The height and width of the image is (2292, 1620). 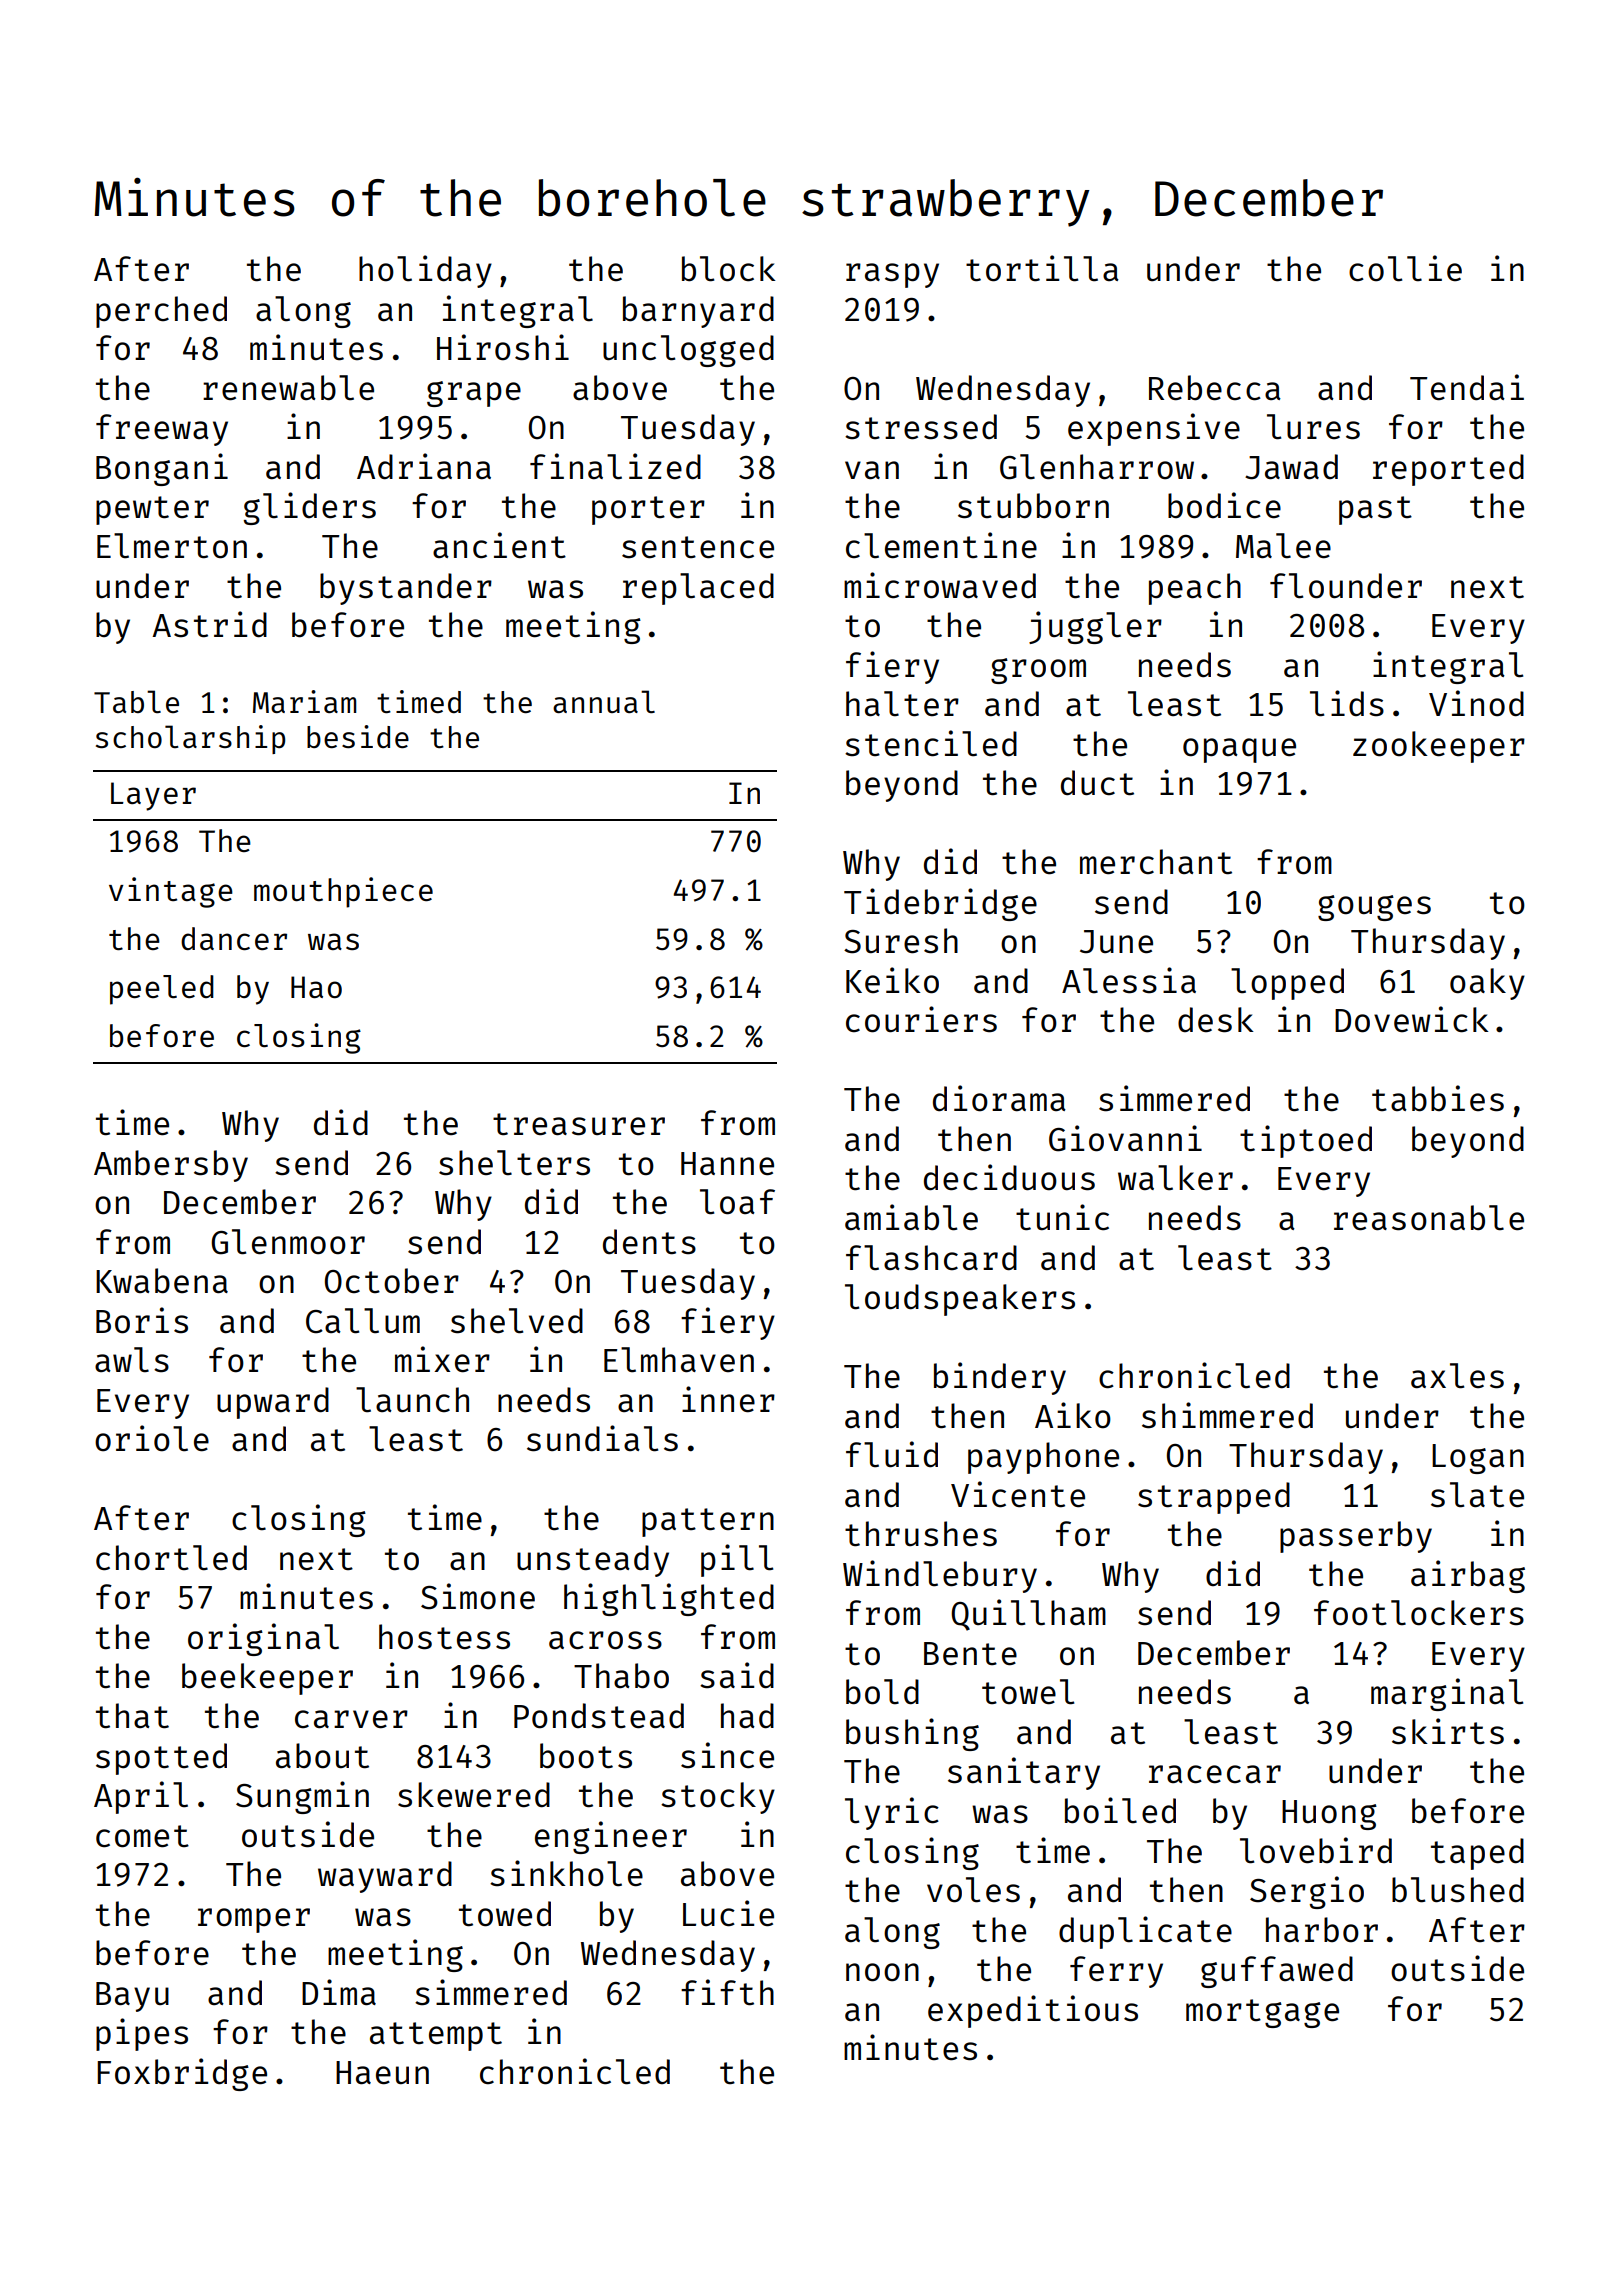 What do you see at coordinates (1156, 862) in the image?
I see `merchant` at bounding box center [1156, 862].
